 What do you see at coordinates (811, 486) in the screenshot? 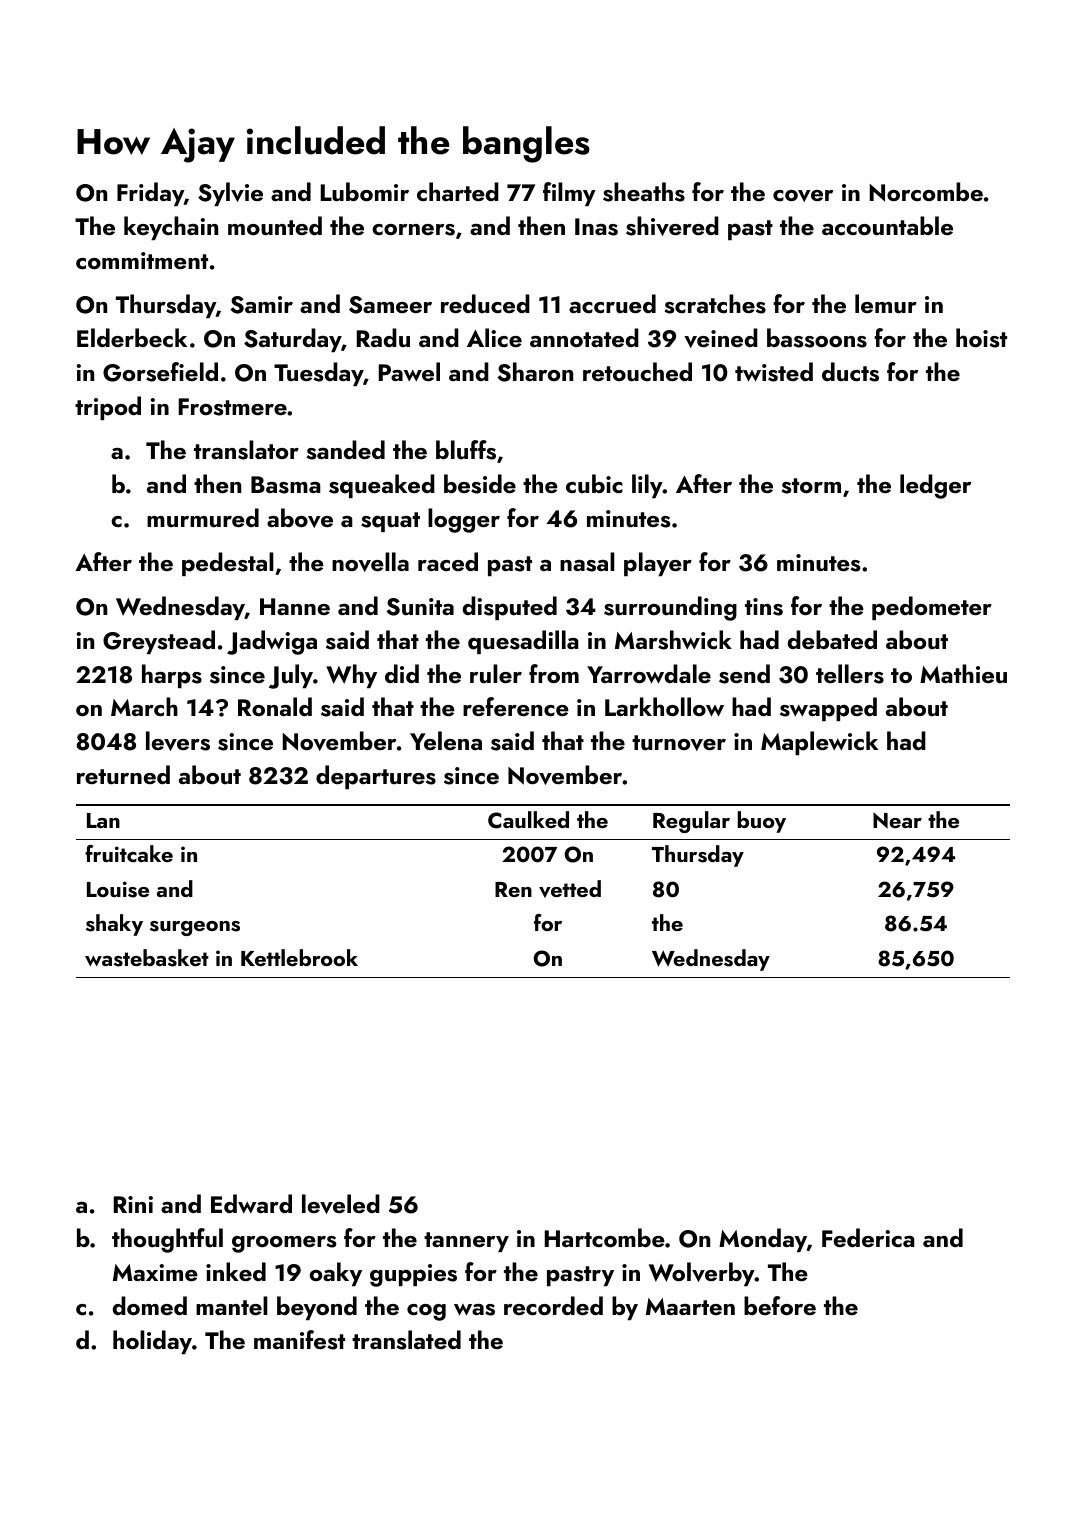
I see `storm` at bounding box center [811, 486].
